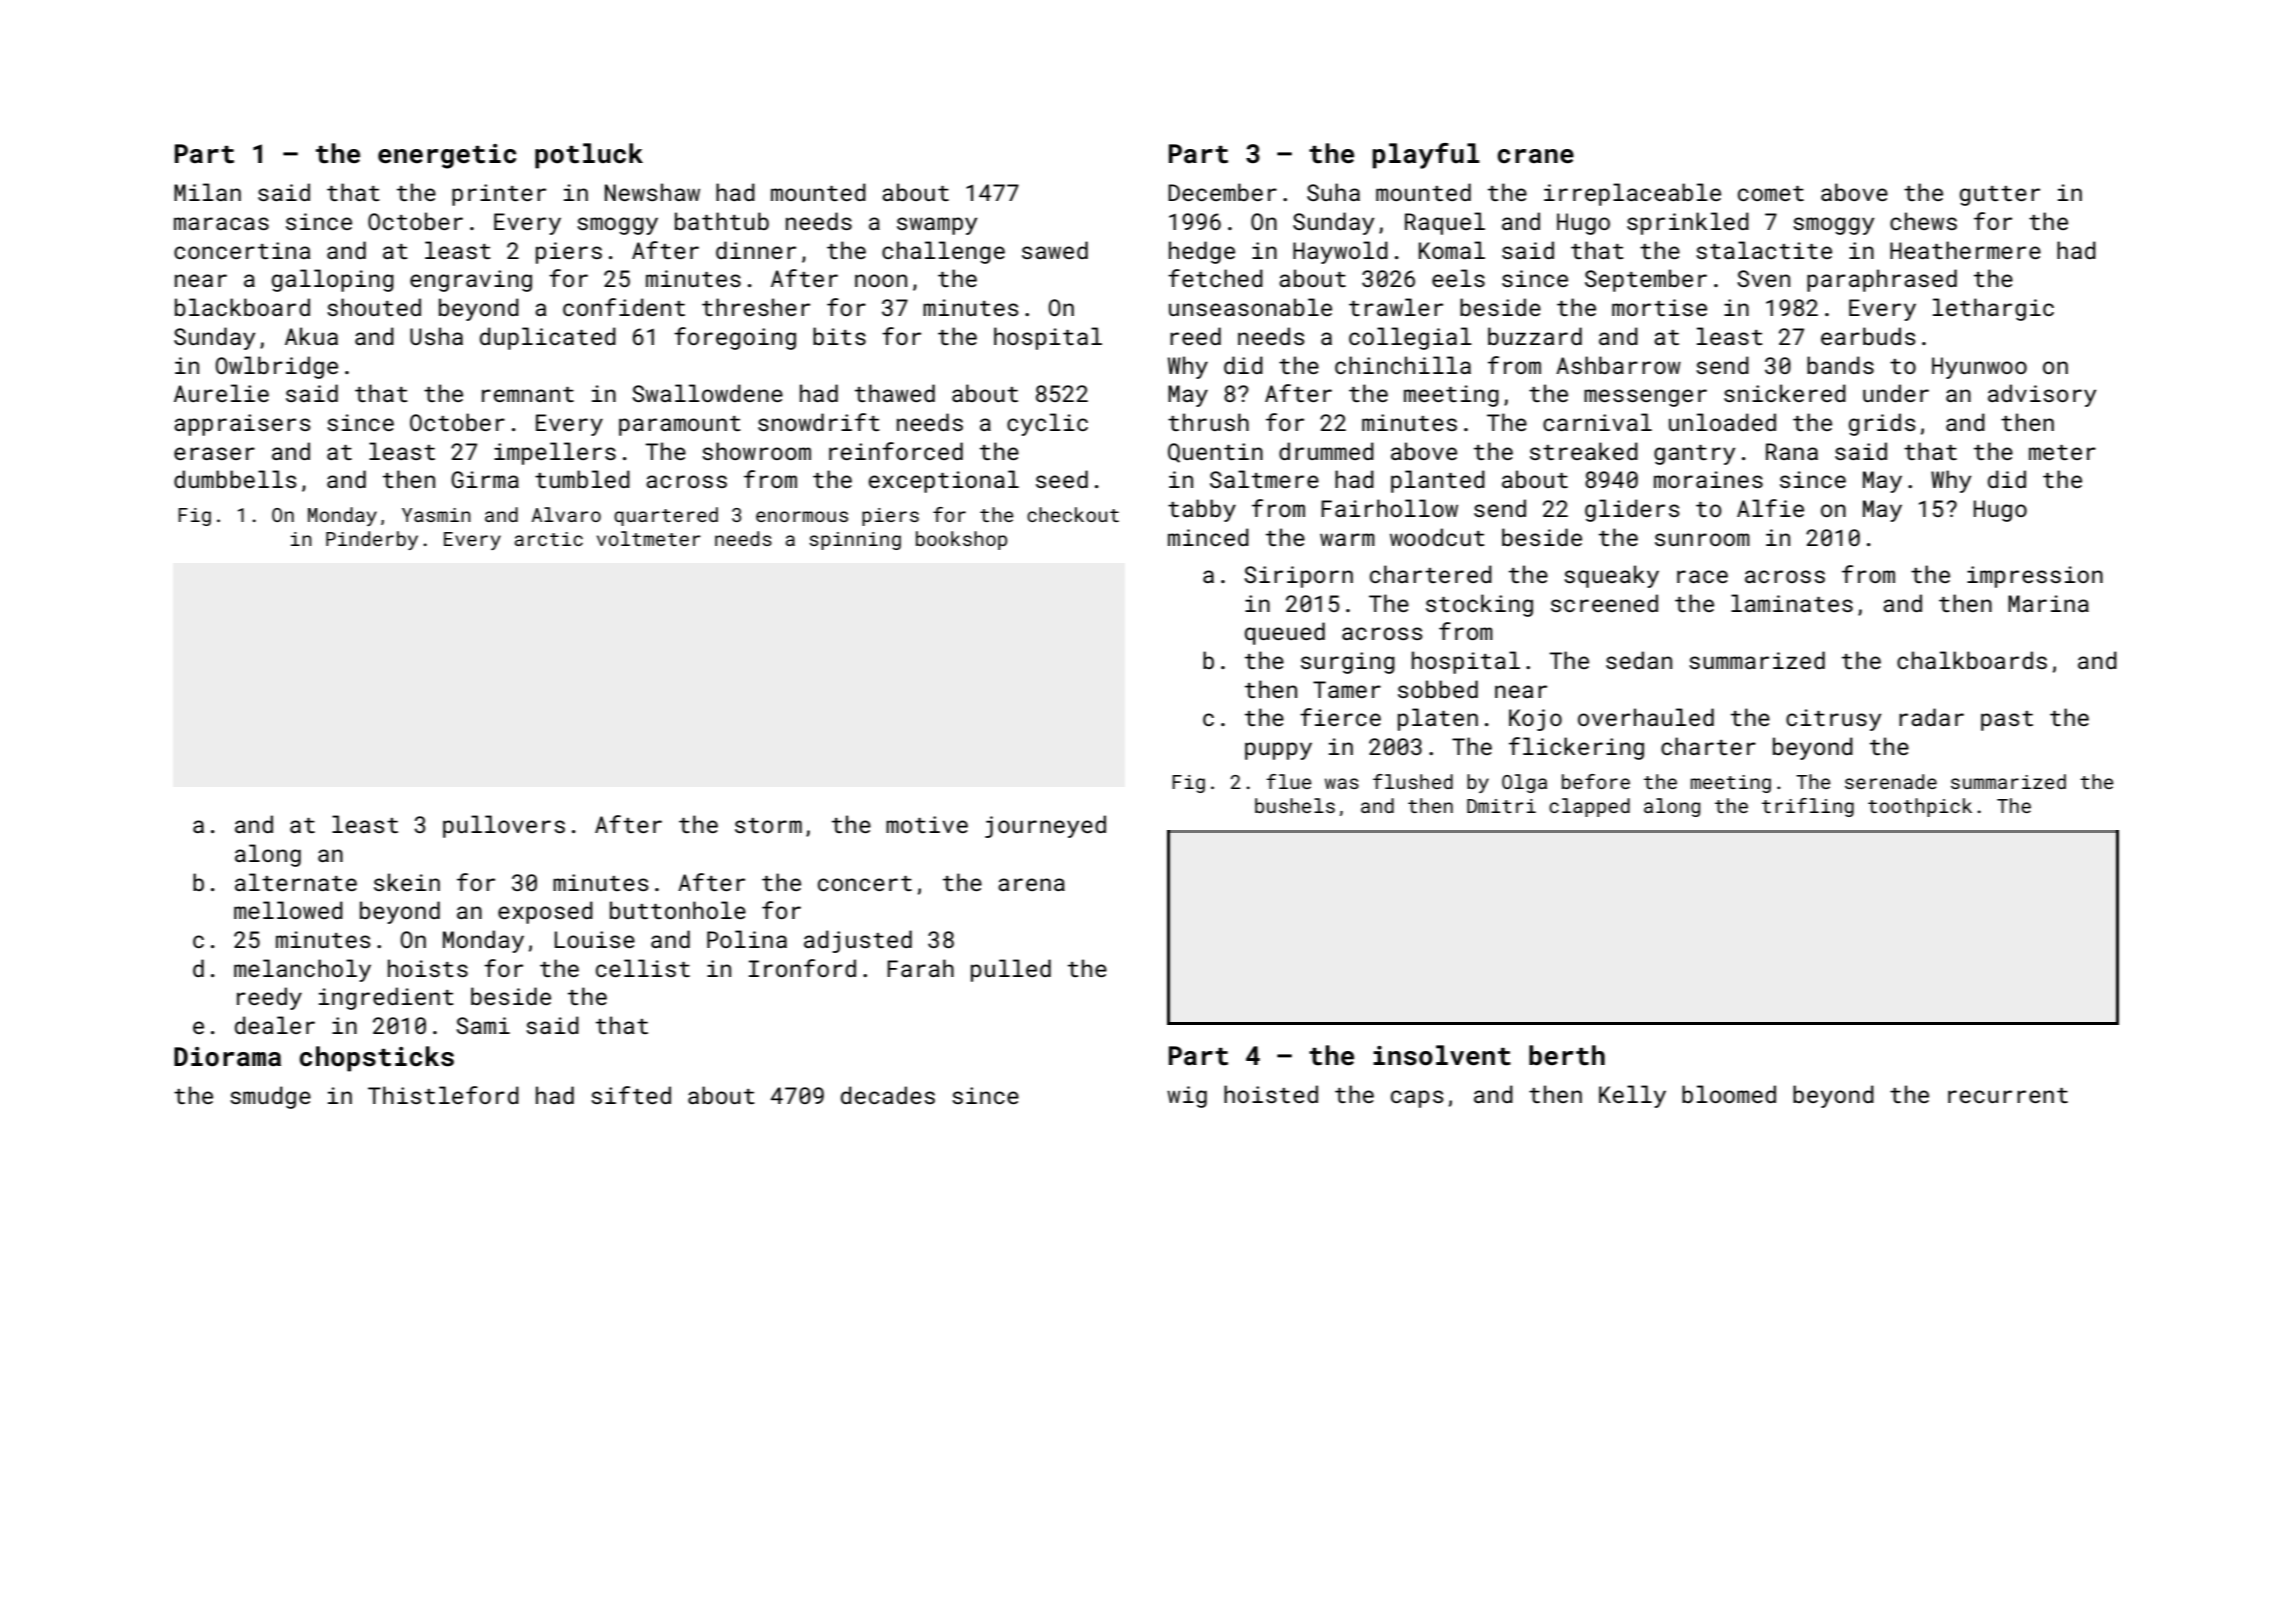 The image size is (2292, 1620). I want to click on stalactite, so click(1764, 250).
